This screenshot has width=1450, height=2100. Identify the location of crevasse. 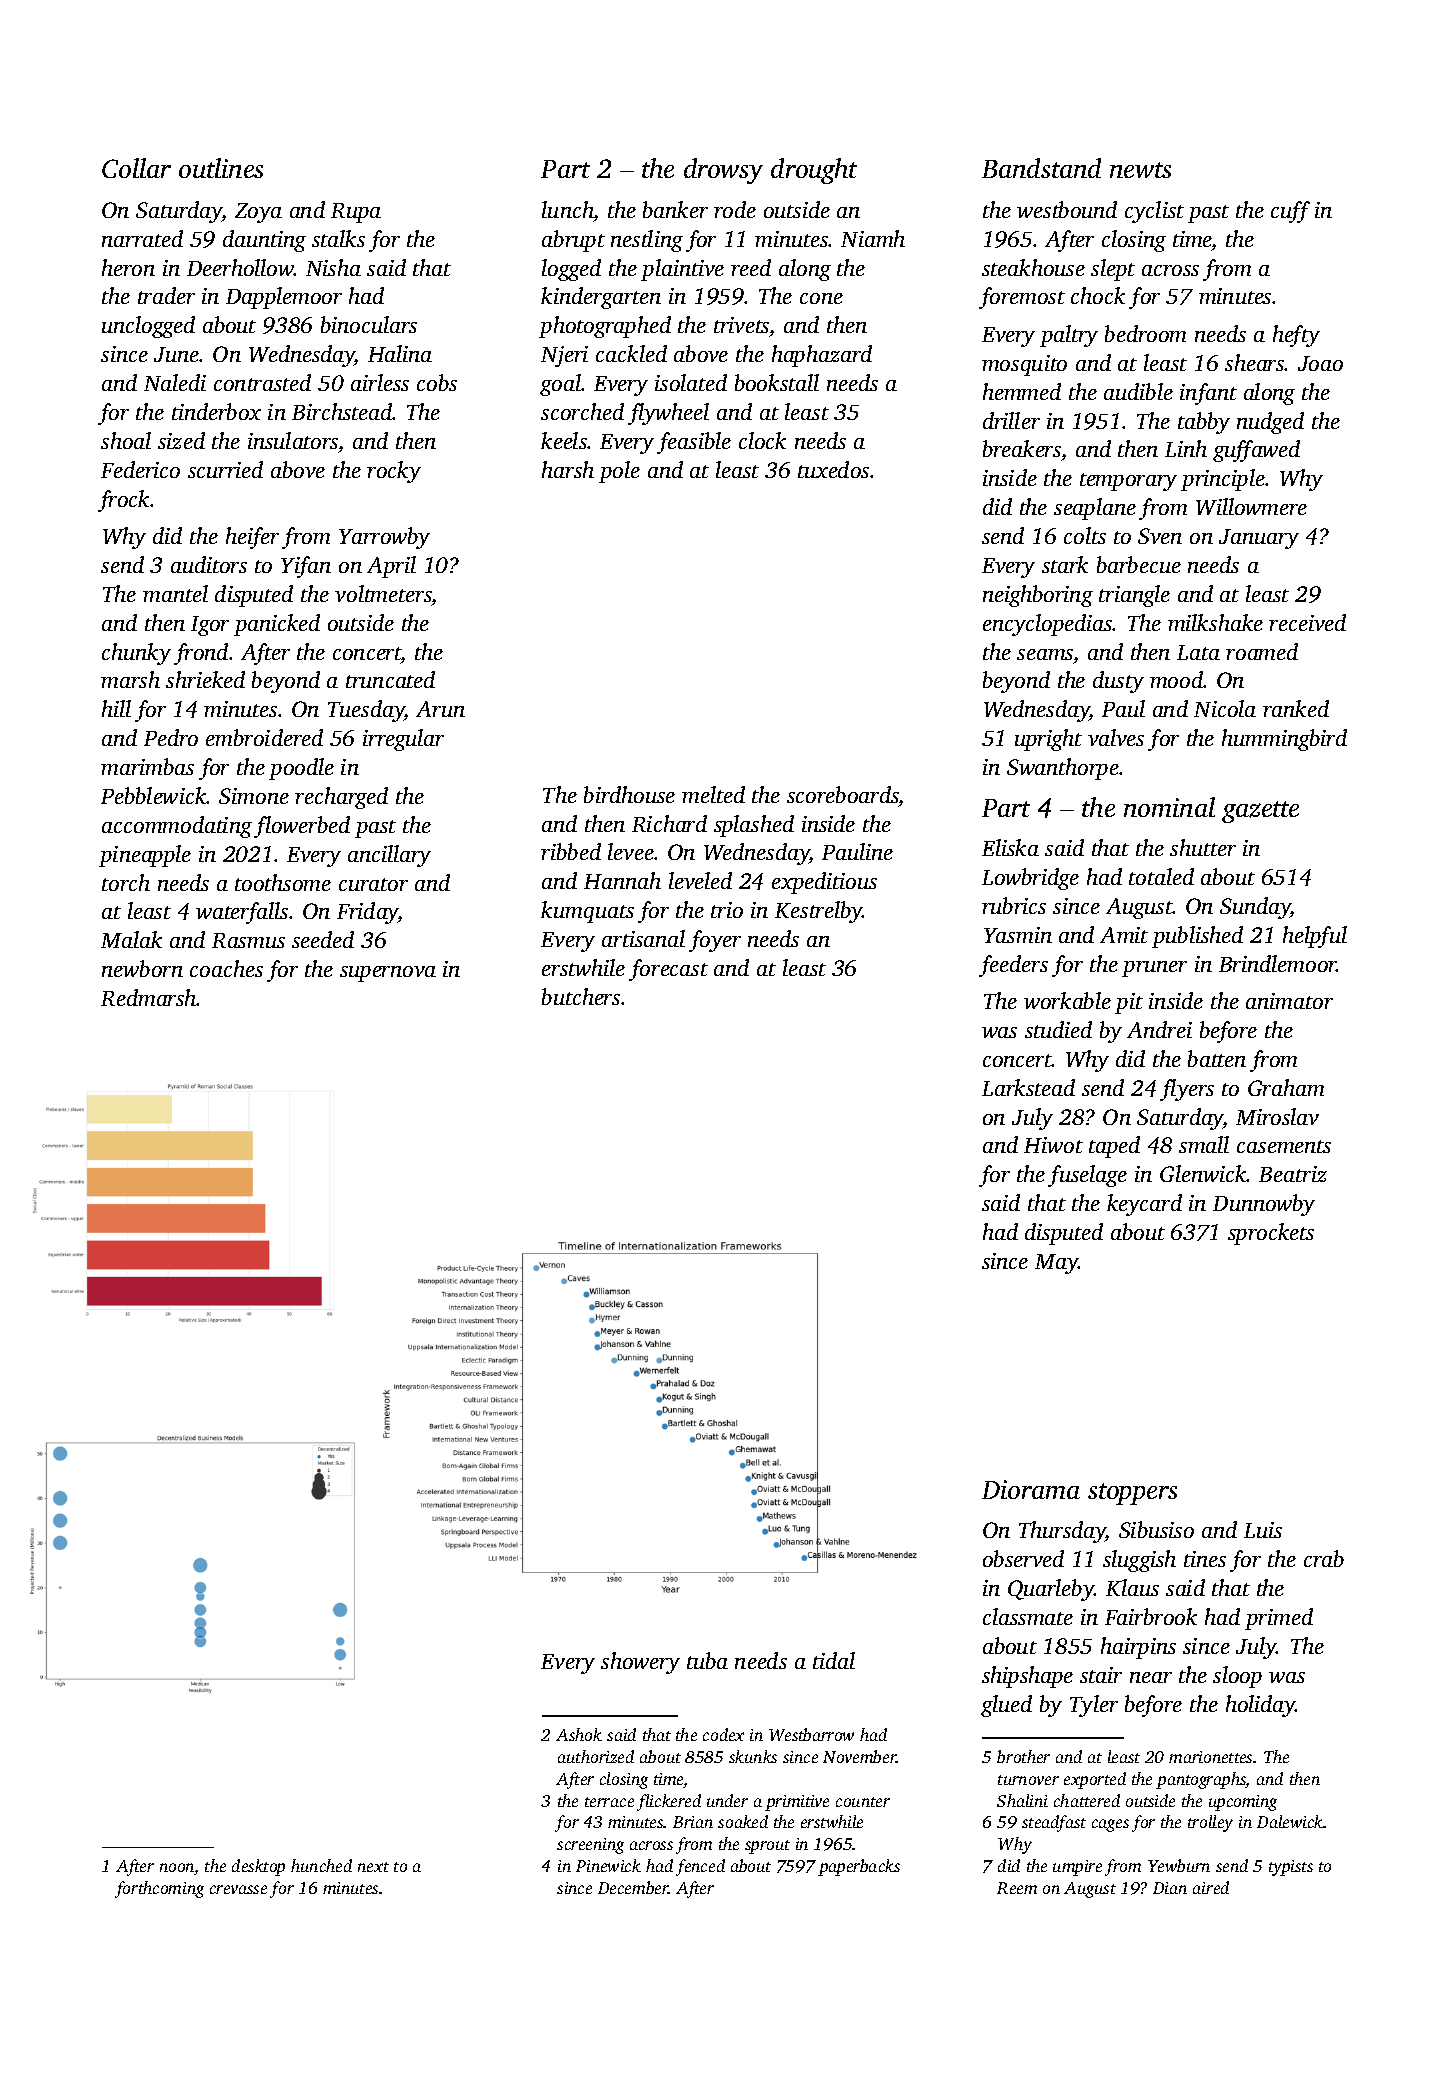
(238, 1889).
